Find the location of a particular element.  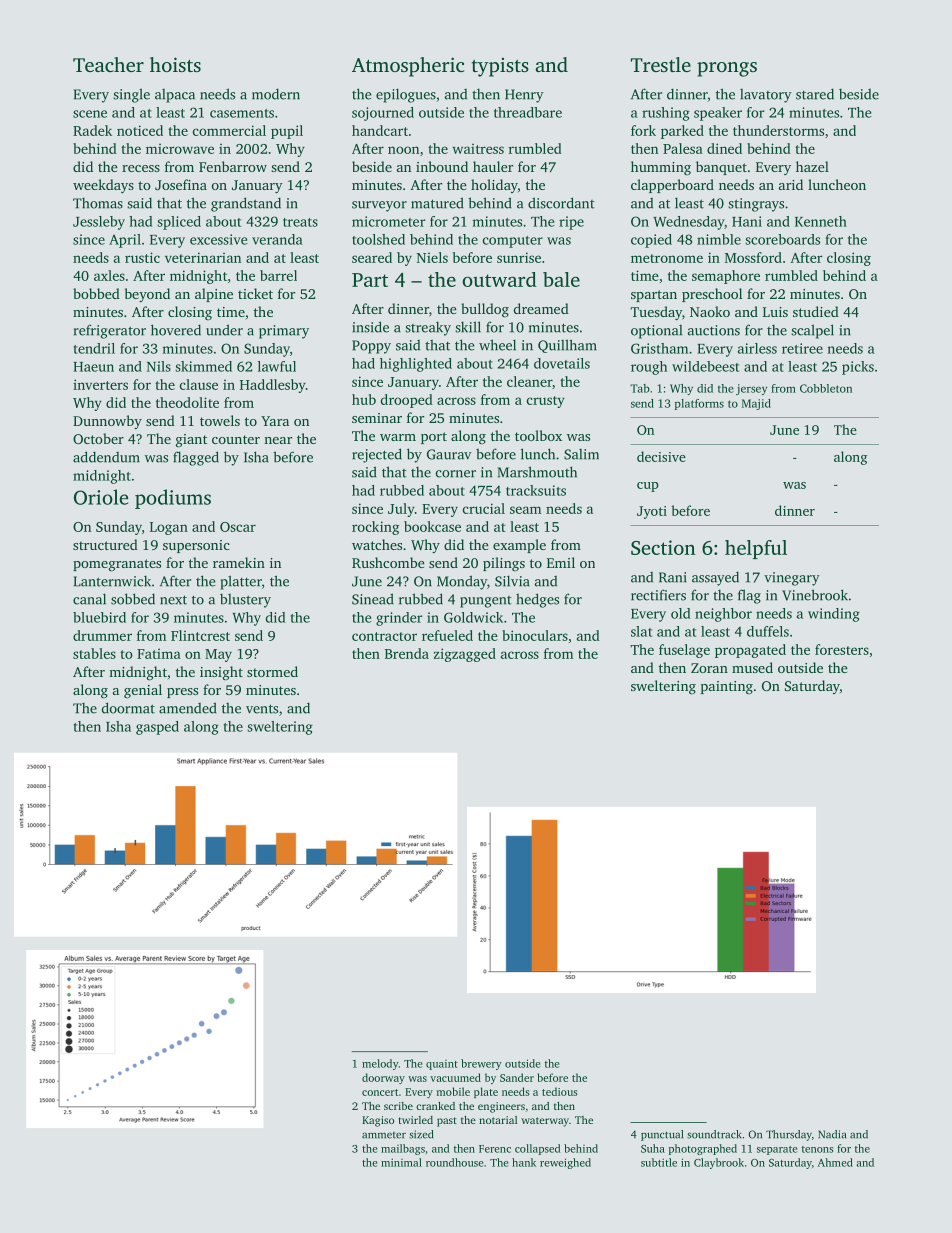

bluebird is located at coordinates (99, 617).
